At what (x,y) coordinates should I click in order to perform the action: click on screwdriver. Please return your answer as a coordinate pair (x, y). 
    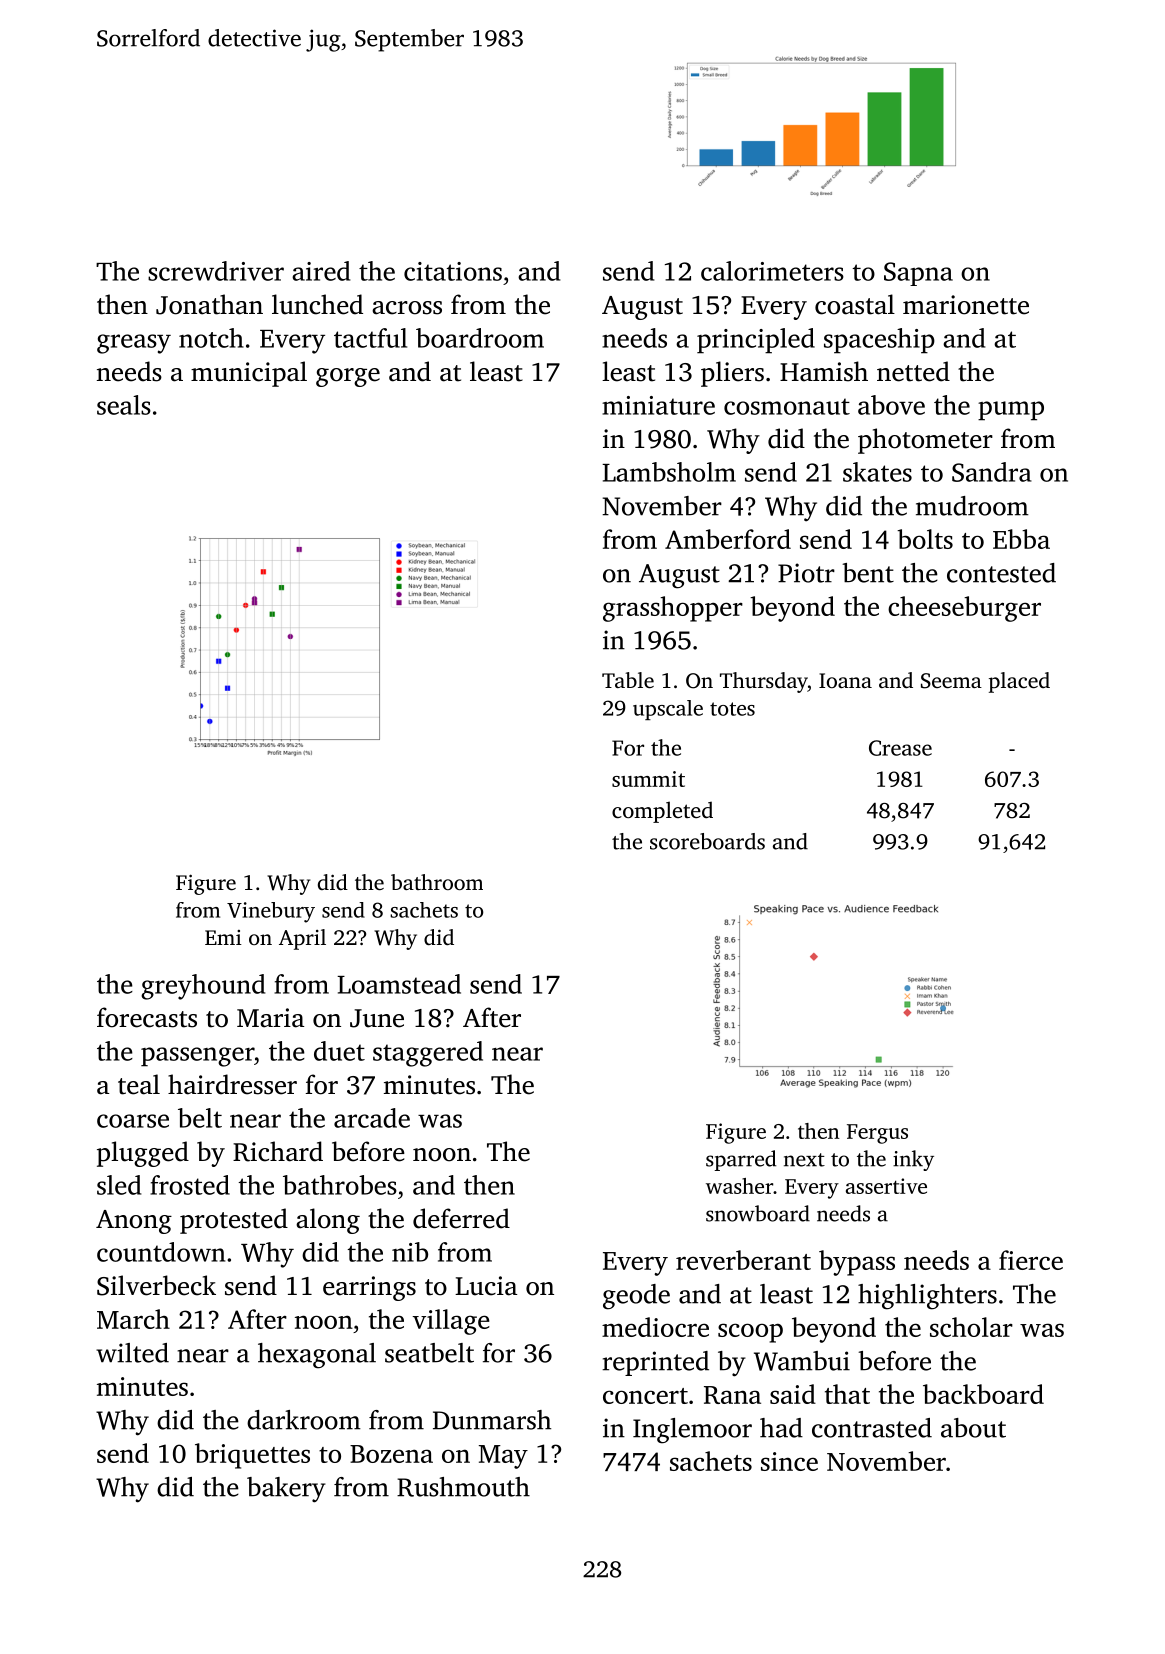
    Looking at the image, I should click on (216, 271).
